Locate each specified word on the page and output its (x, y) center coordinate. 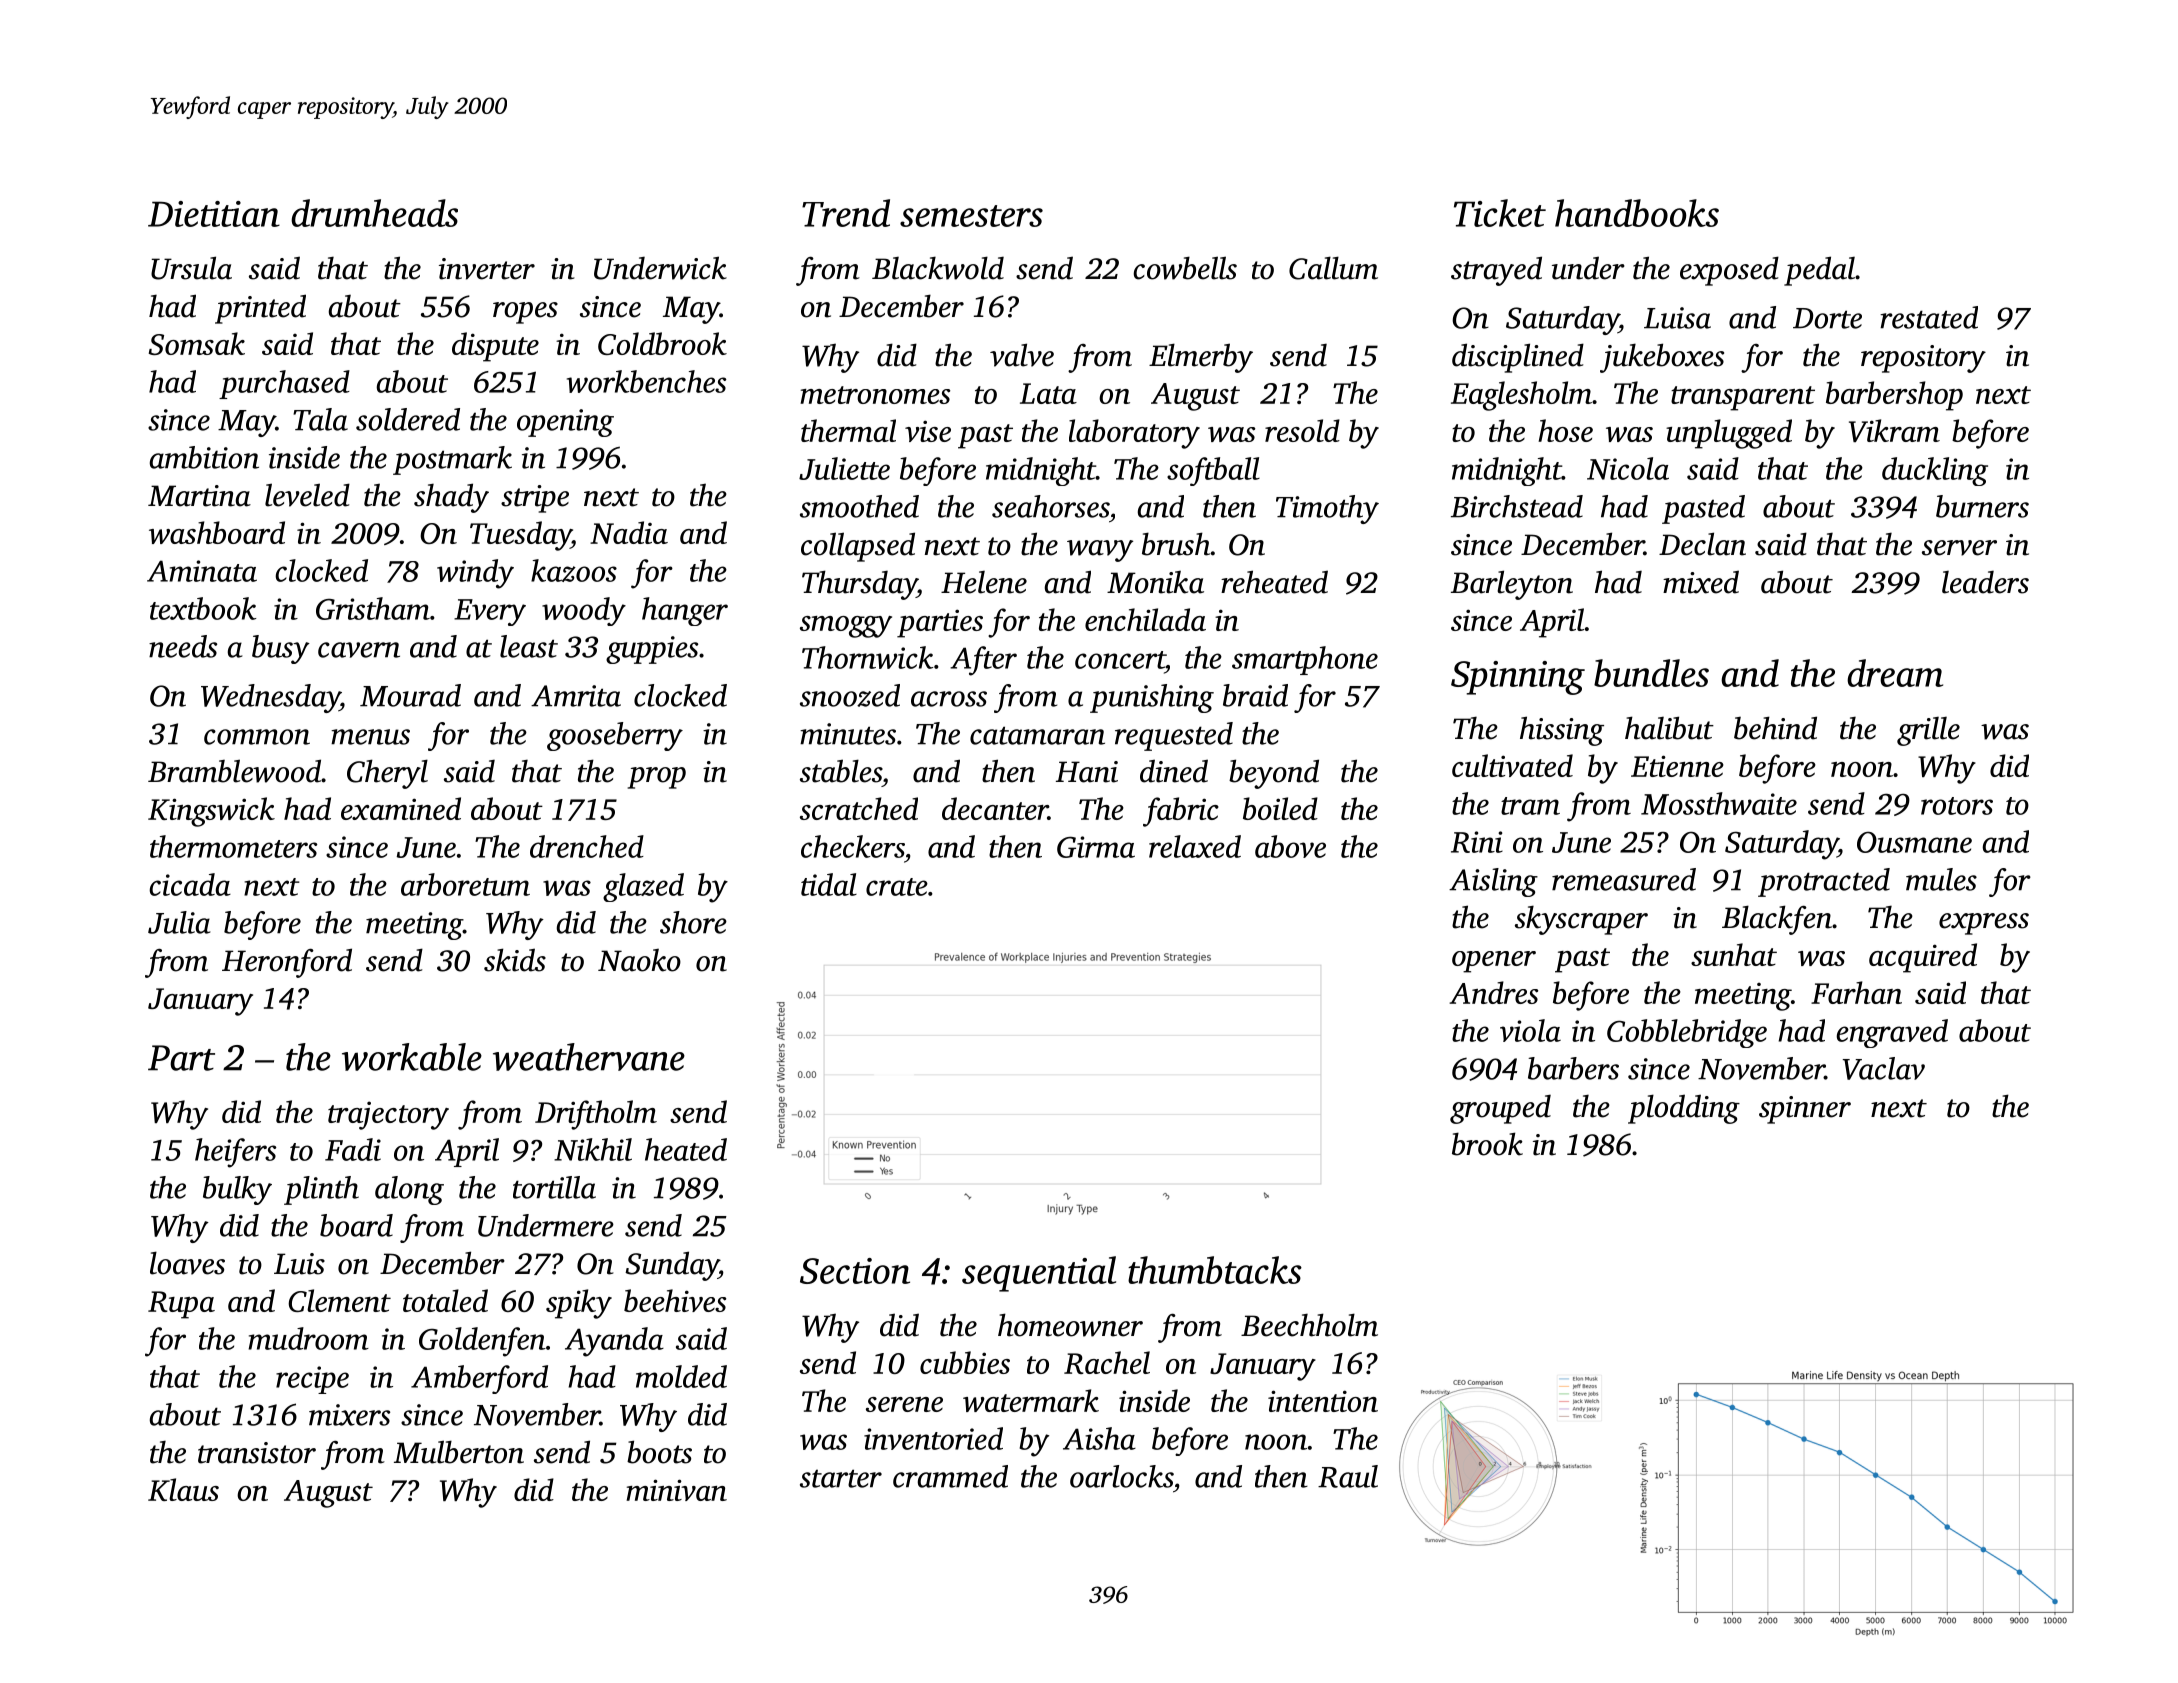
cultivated (1512, 765)
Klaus (183, 1489)
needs (183, 646)
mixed (1701, 582)
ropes (525, 313)
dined (1174, 771)
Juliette (844, 468)
